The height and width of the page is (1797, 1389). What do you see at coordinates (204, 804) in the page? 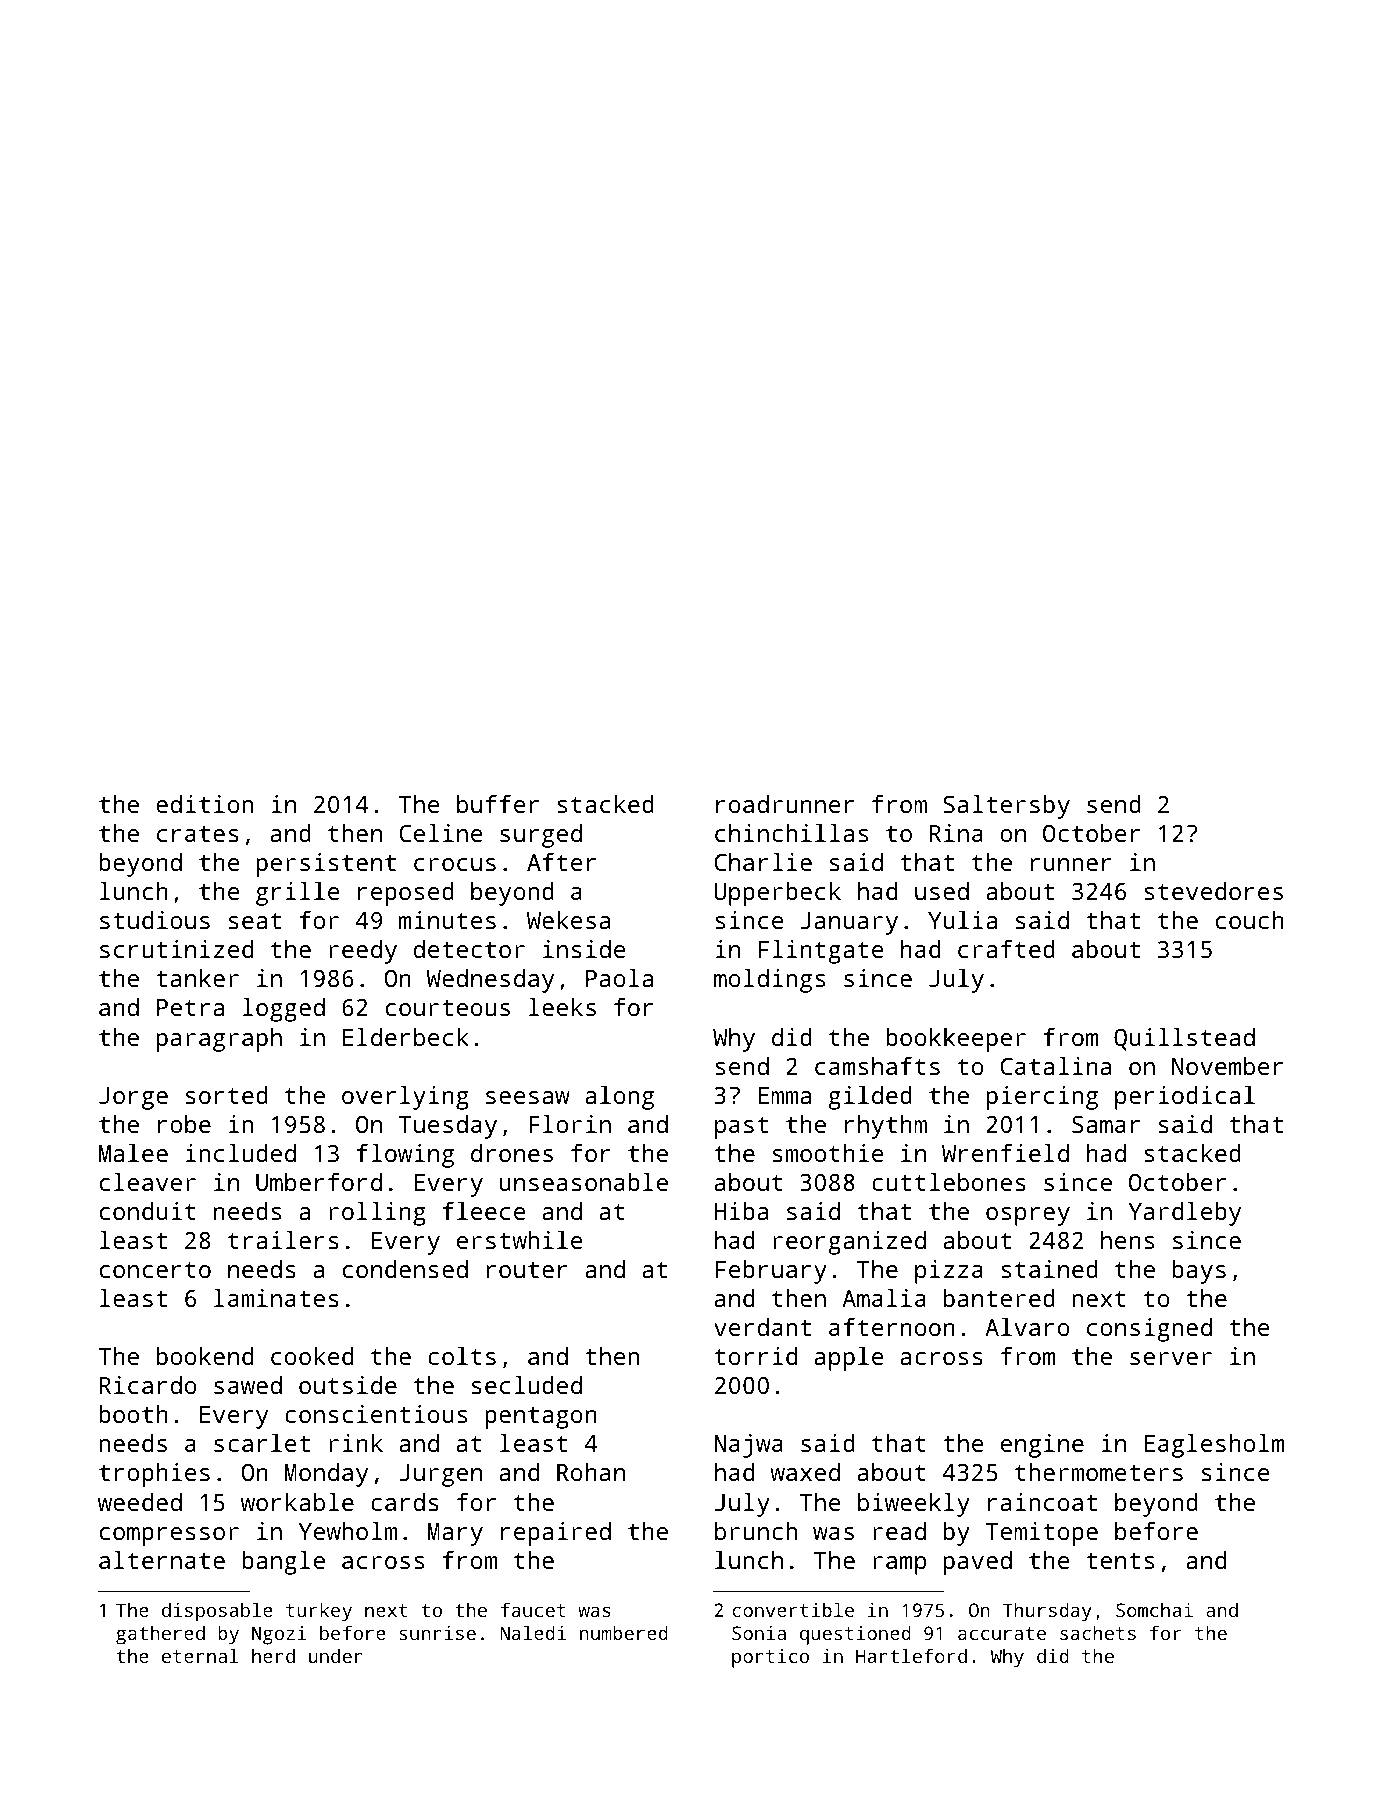
I see `edition` at bounding box center [204, 804].
